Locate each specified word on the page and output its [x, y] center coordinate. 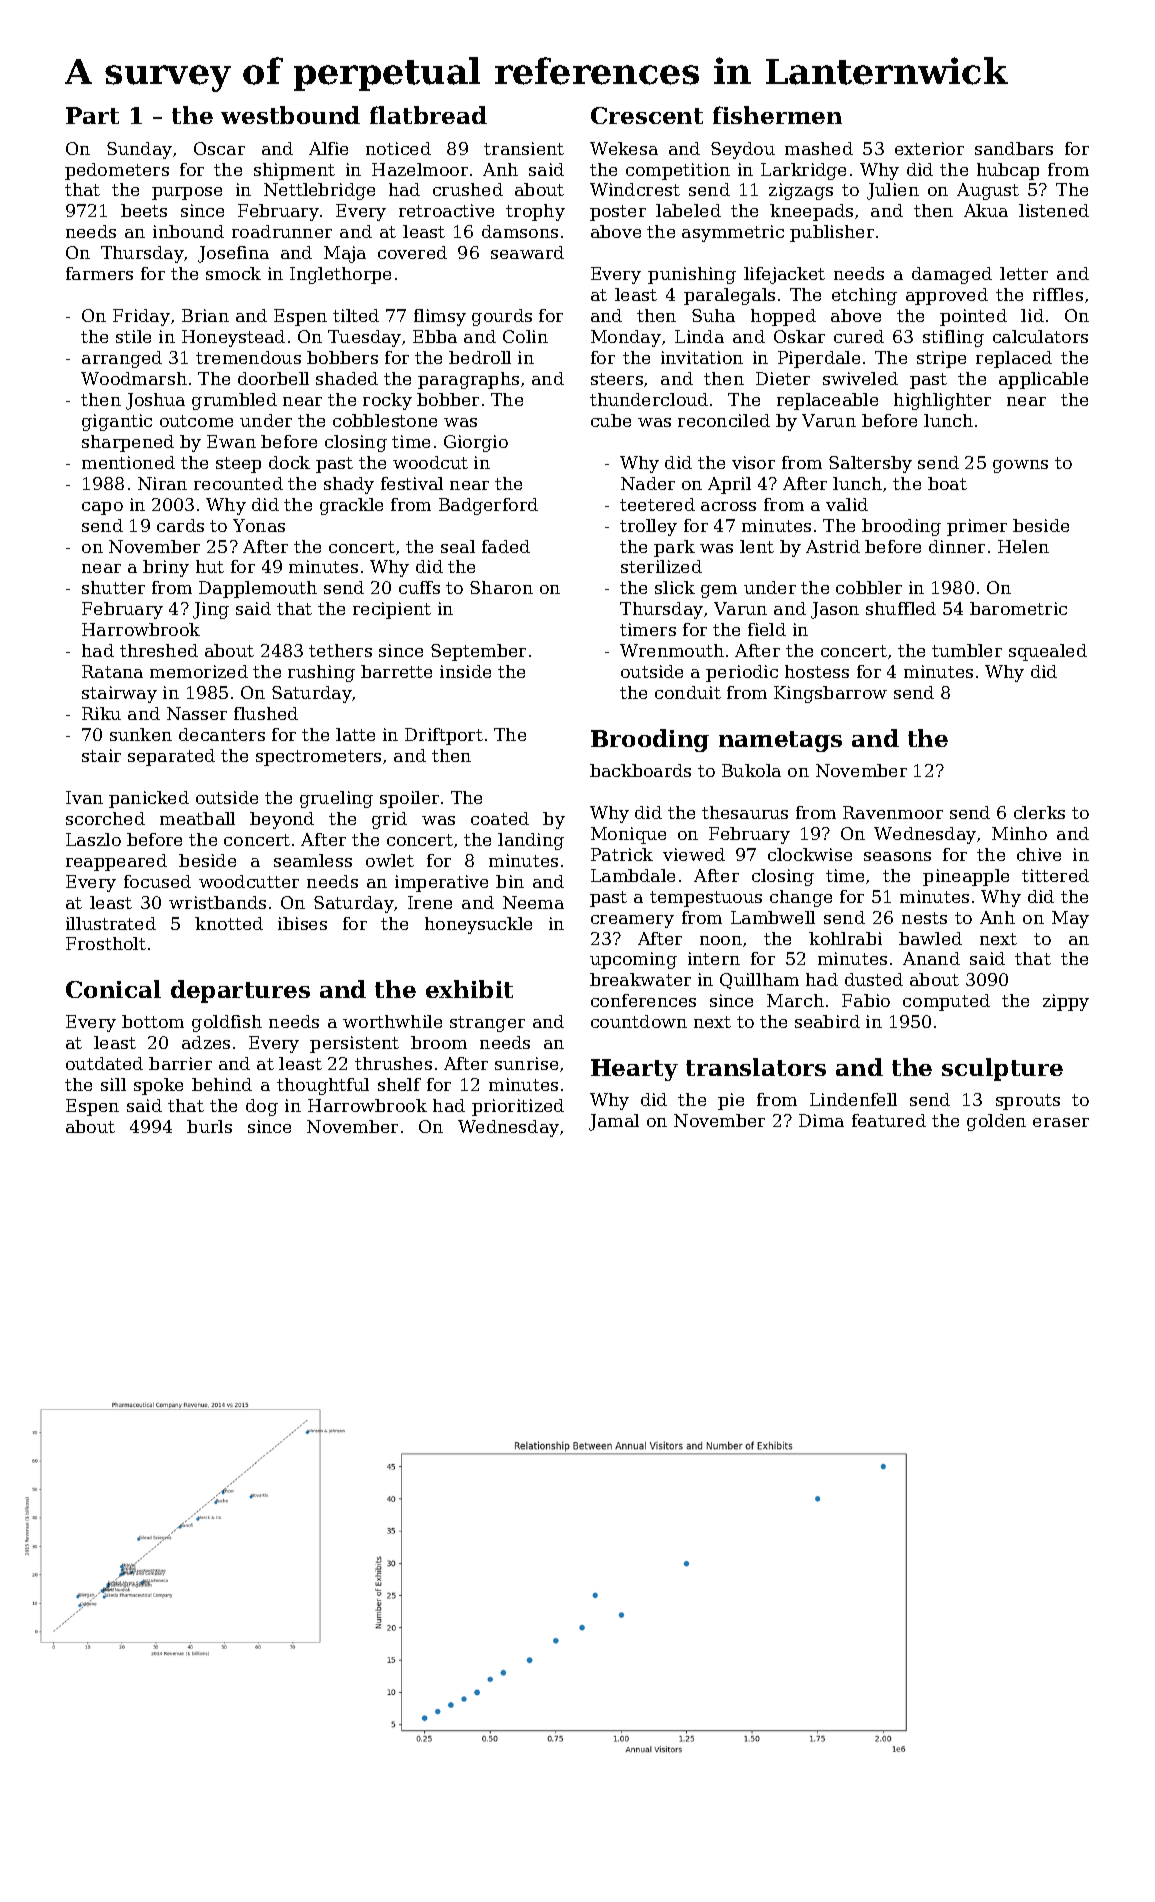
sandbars [1014, 148]
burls [209, 1126]
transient [524, 148]
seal [458, 546]
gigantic [117, 422]
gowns [1020, 466]
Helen [1023, 546]
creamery [632, 921]
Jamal [614, 1122]
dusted [874, 979]
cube [611, 420]
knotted [229, 923]
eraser [1061, 1122]
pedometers [117, 171]
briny [166, 568]
